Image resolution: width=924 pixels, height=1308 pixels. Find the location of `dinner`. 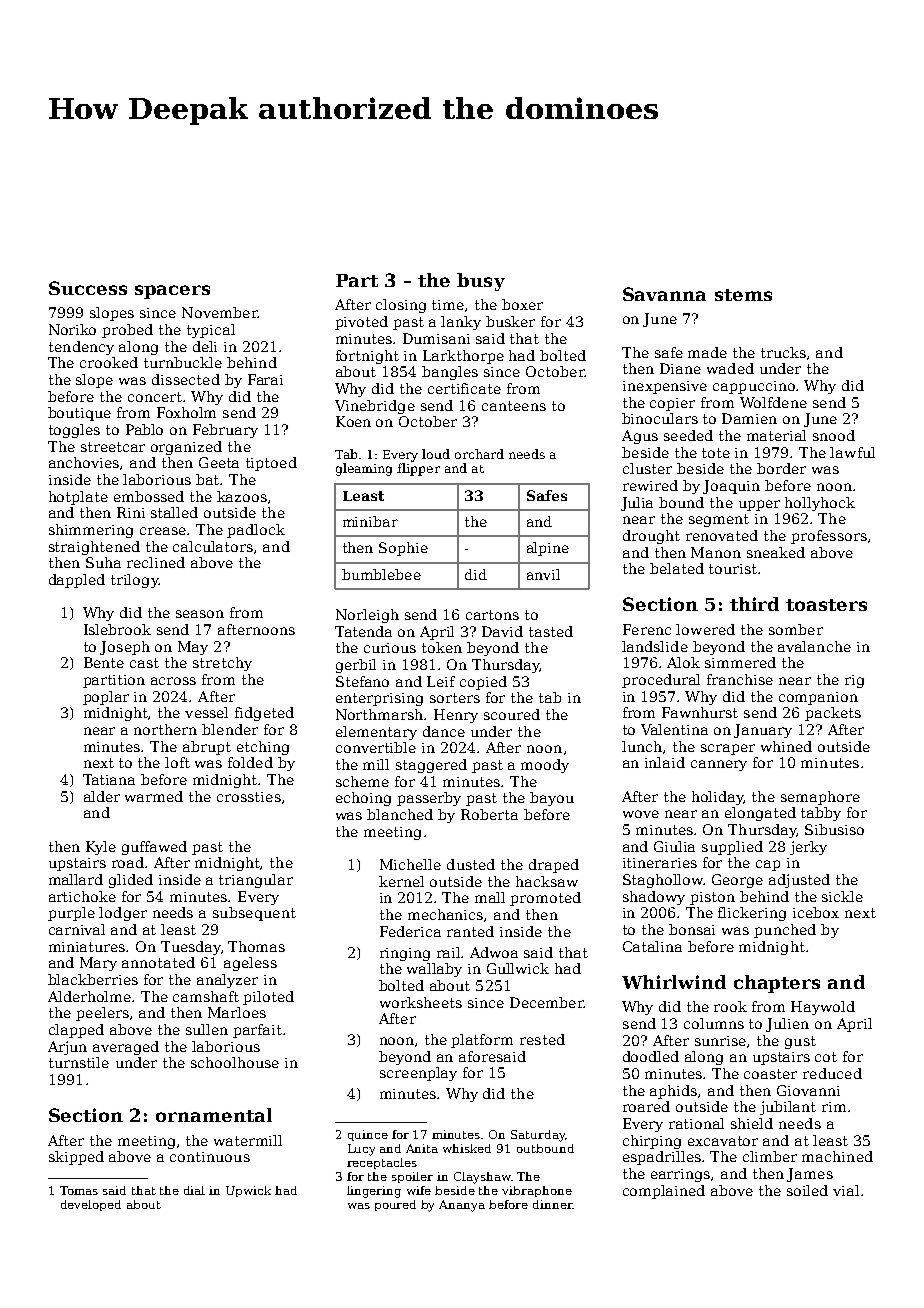

dinner is located at coordinates (553, 1204).
